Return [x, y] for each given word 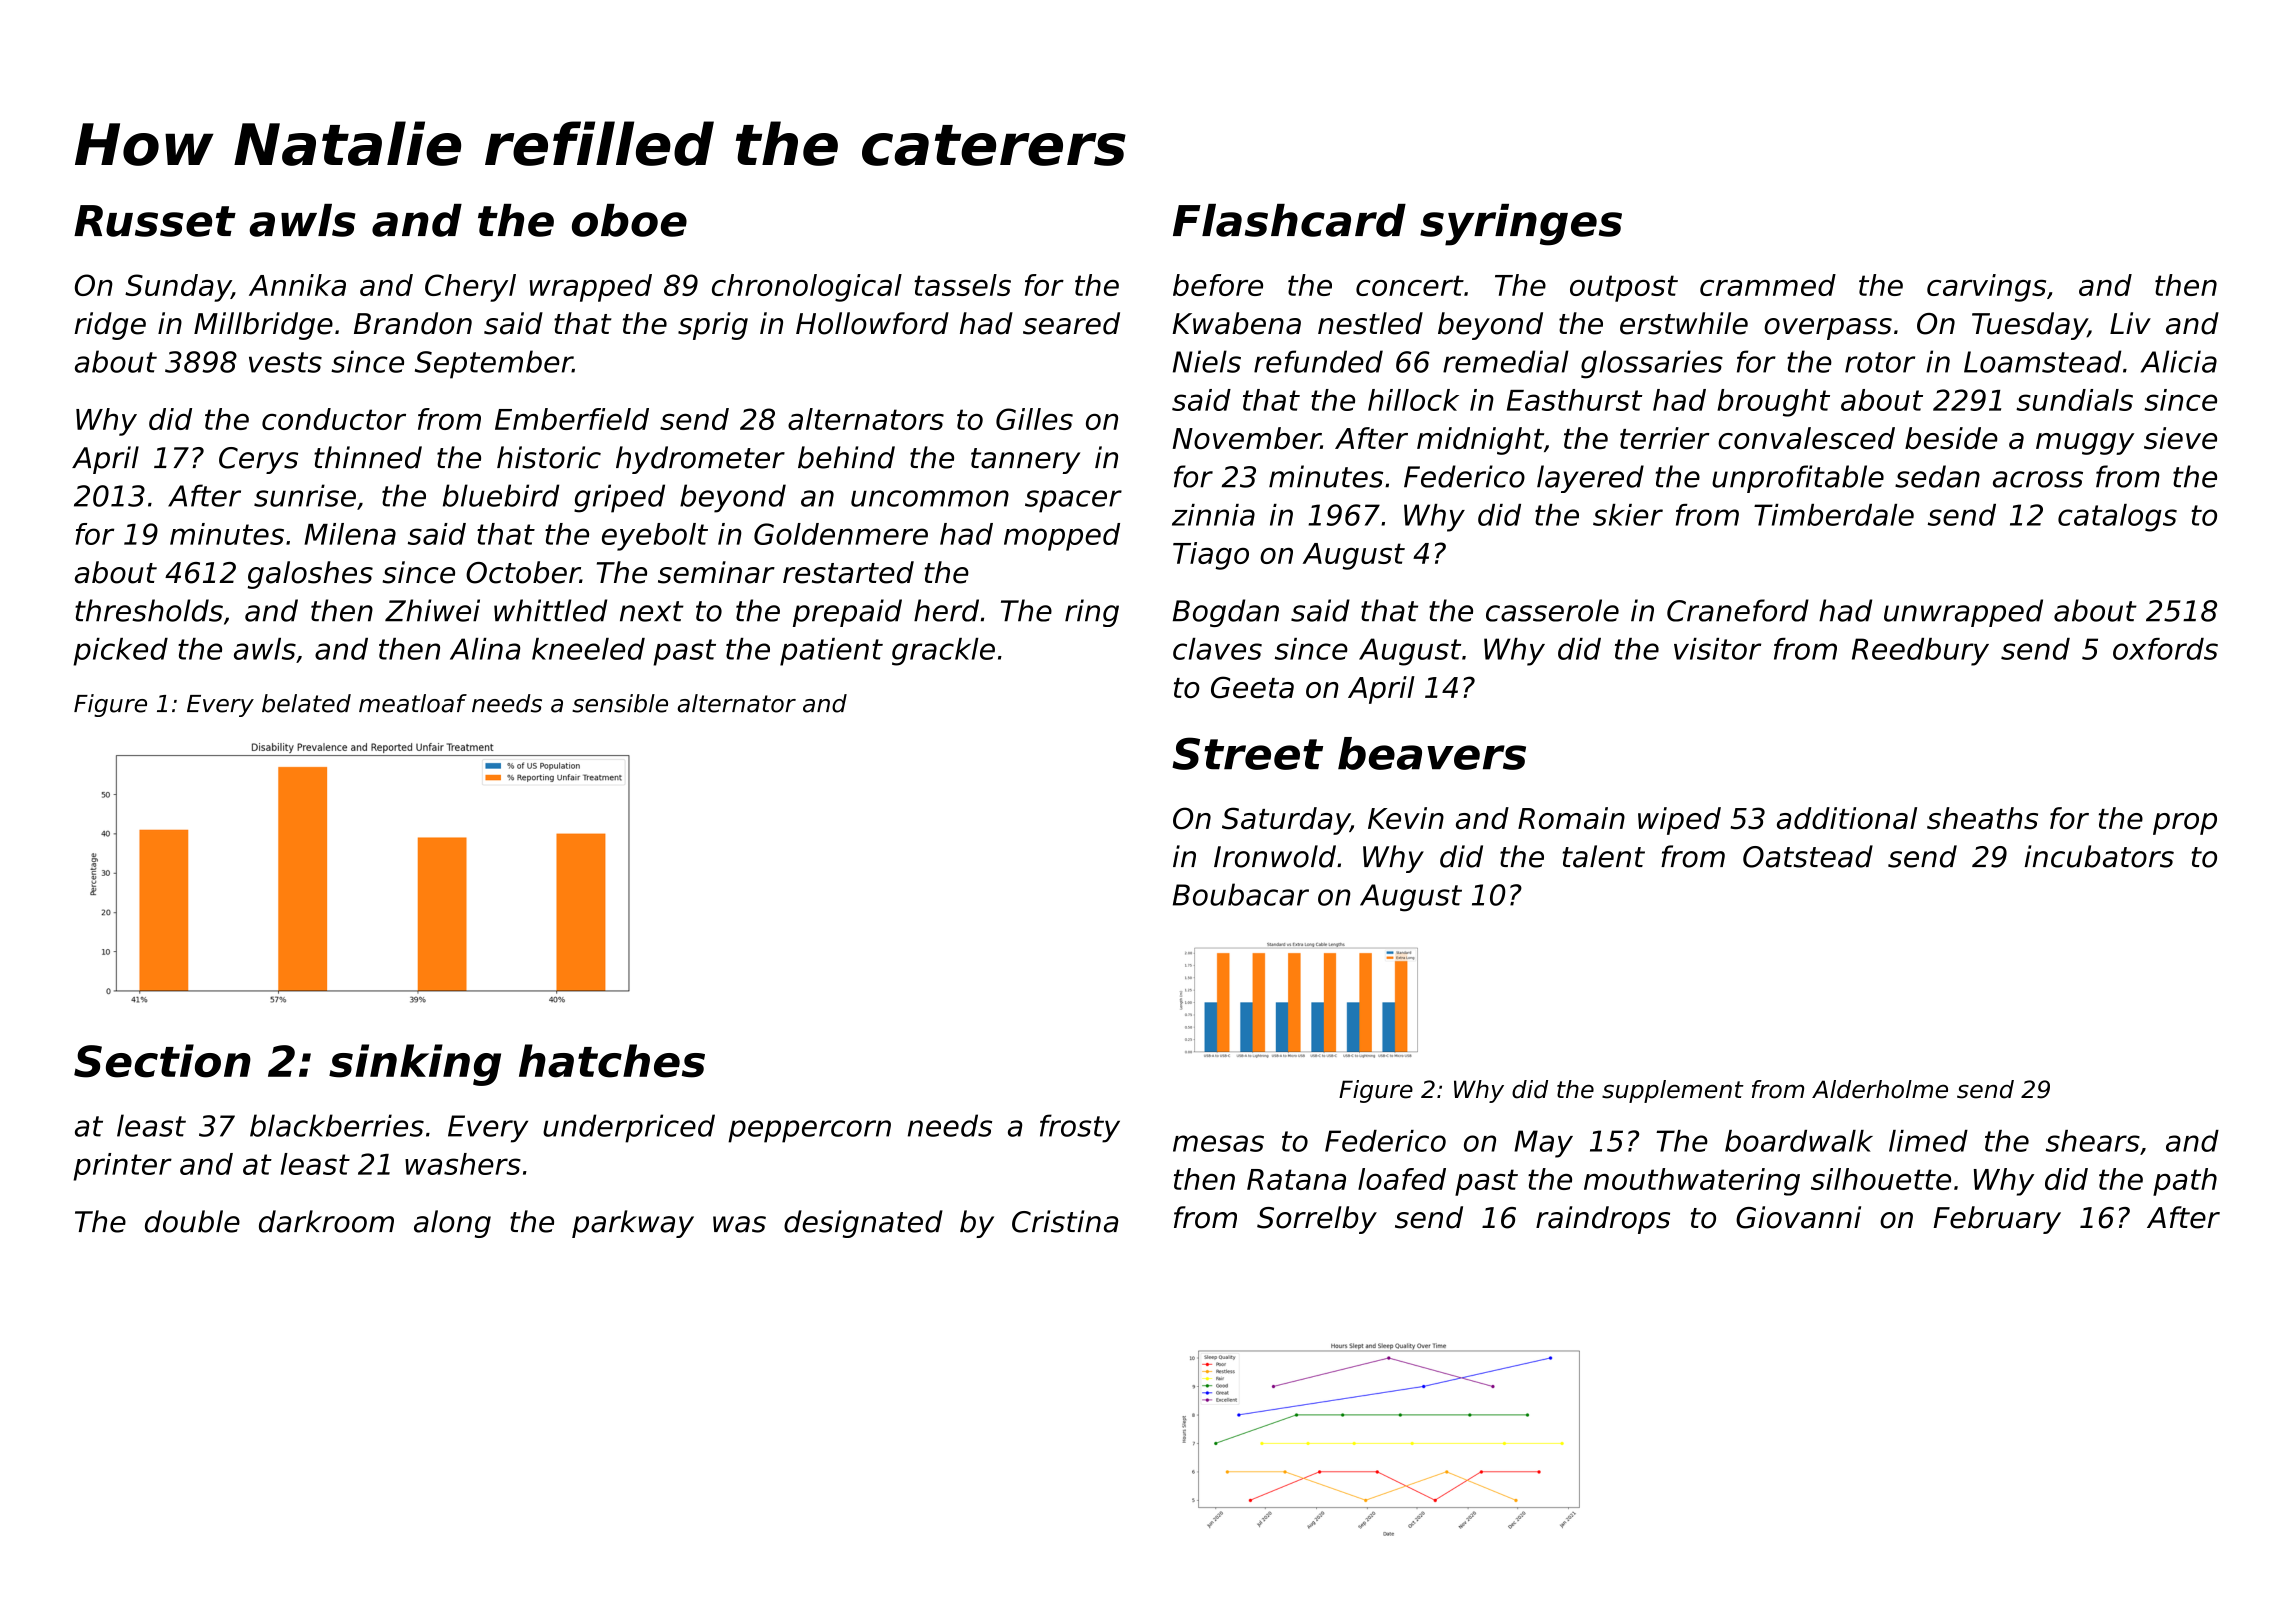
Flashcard [1289, 220]
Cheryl [470, 288]
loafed [1402, 1179]
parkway [633, 1224]
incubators [2099, 856]
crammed [1768, 285]
